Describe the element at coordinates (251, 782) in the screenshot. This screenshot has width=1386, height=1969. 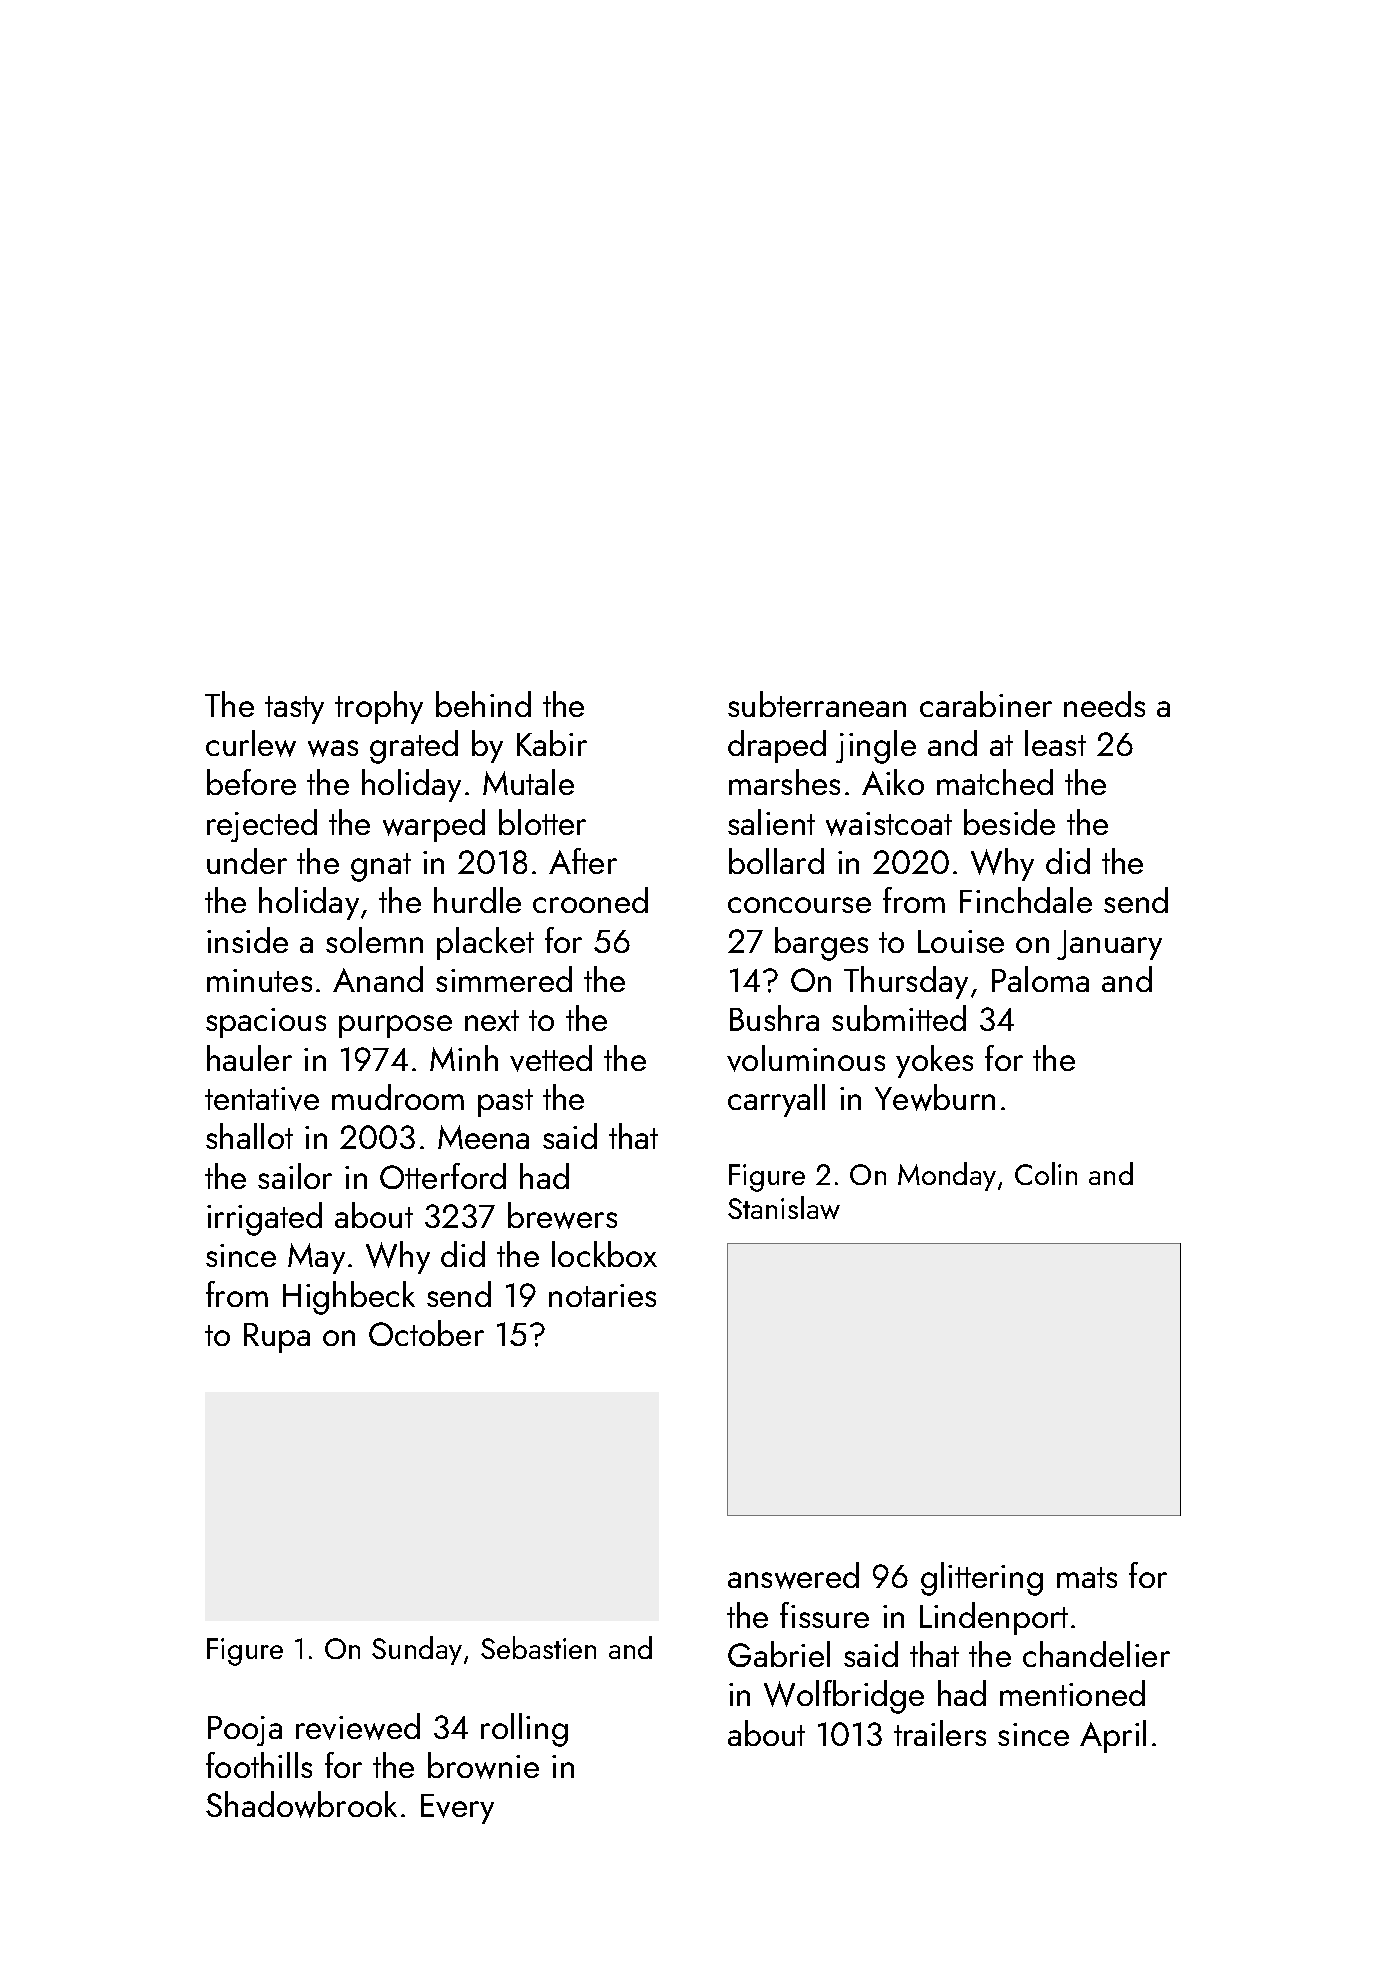
I see `before` at that location.
